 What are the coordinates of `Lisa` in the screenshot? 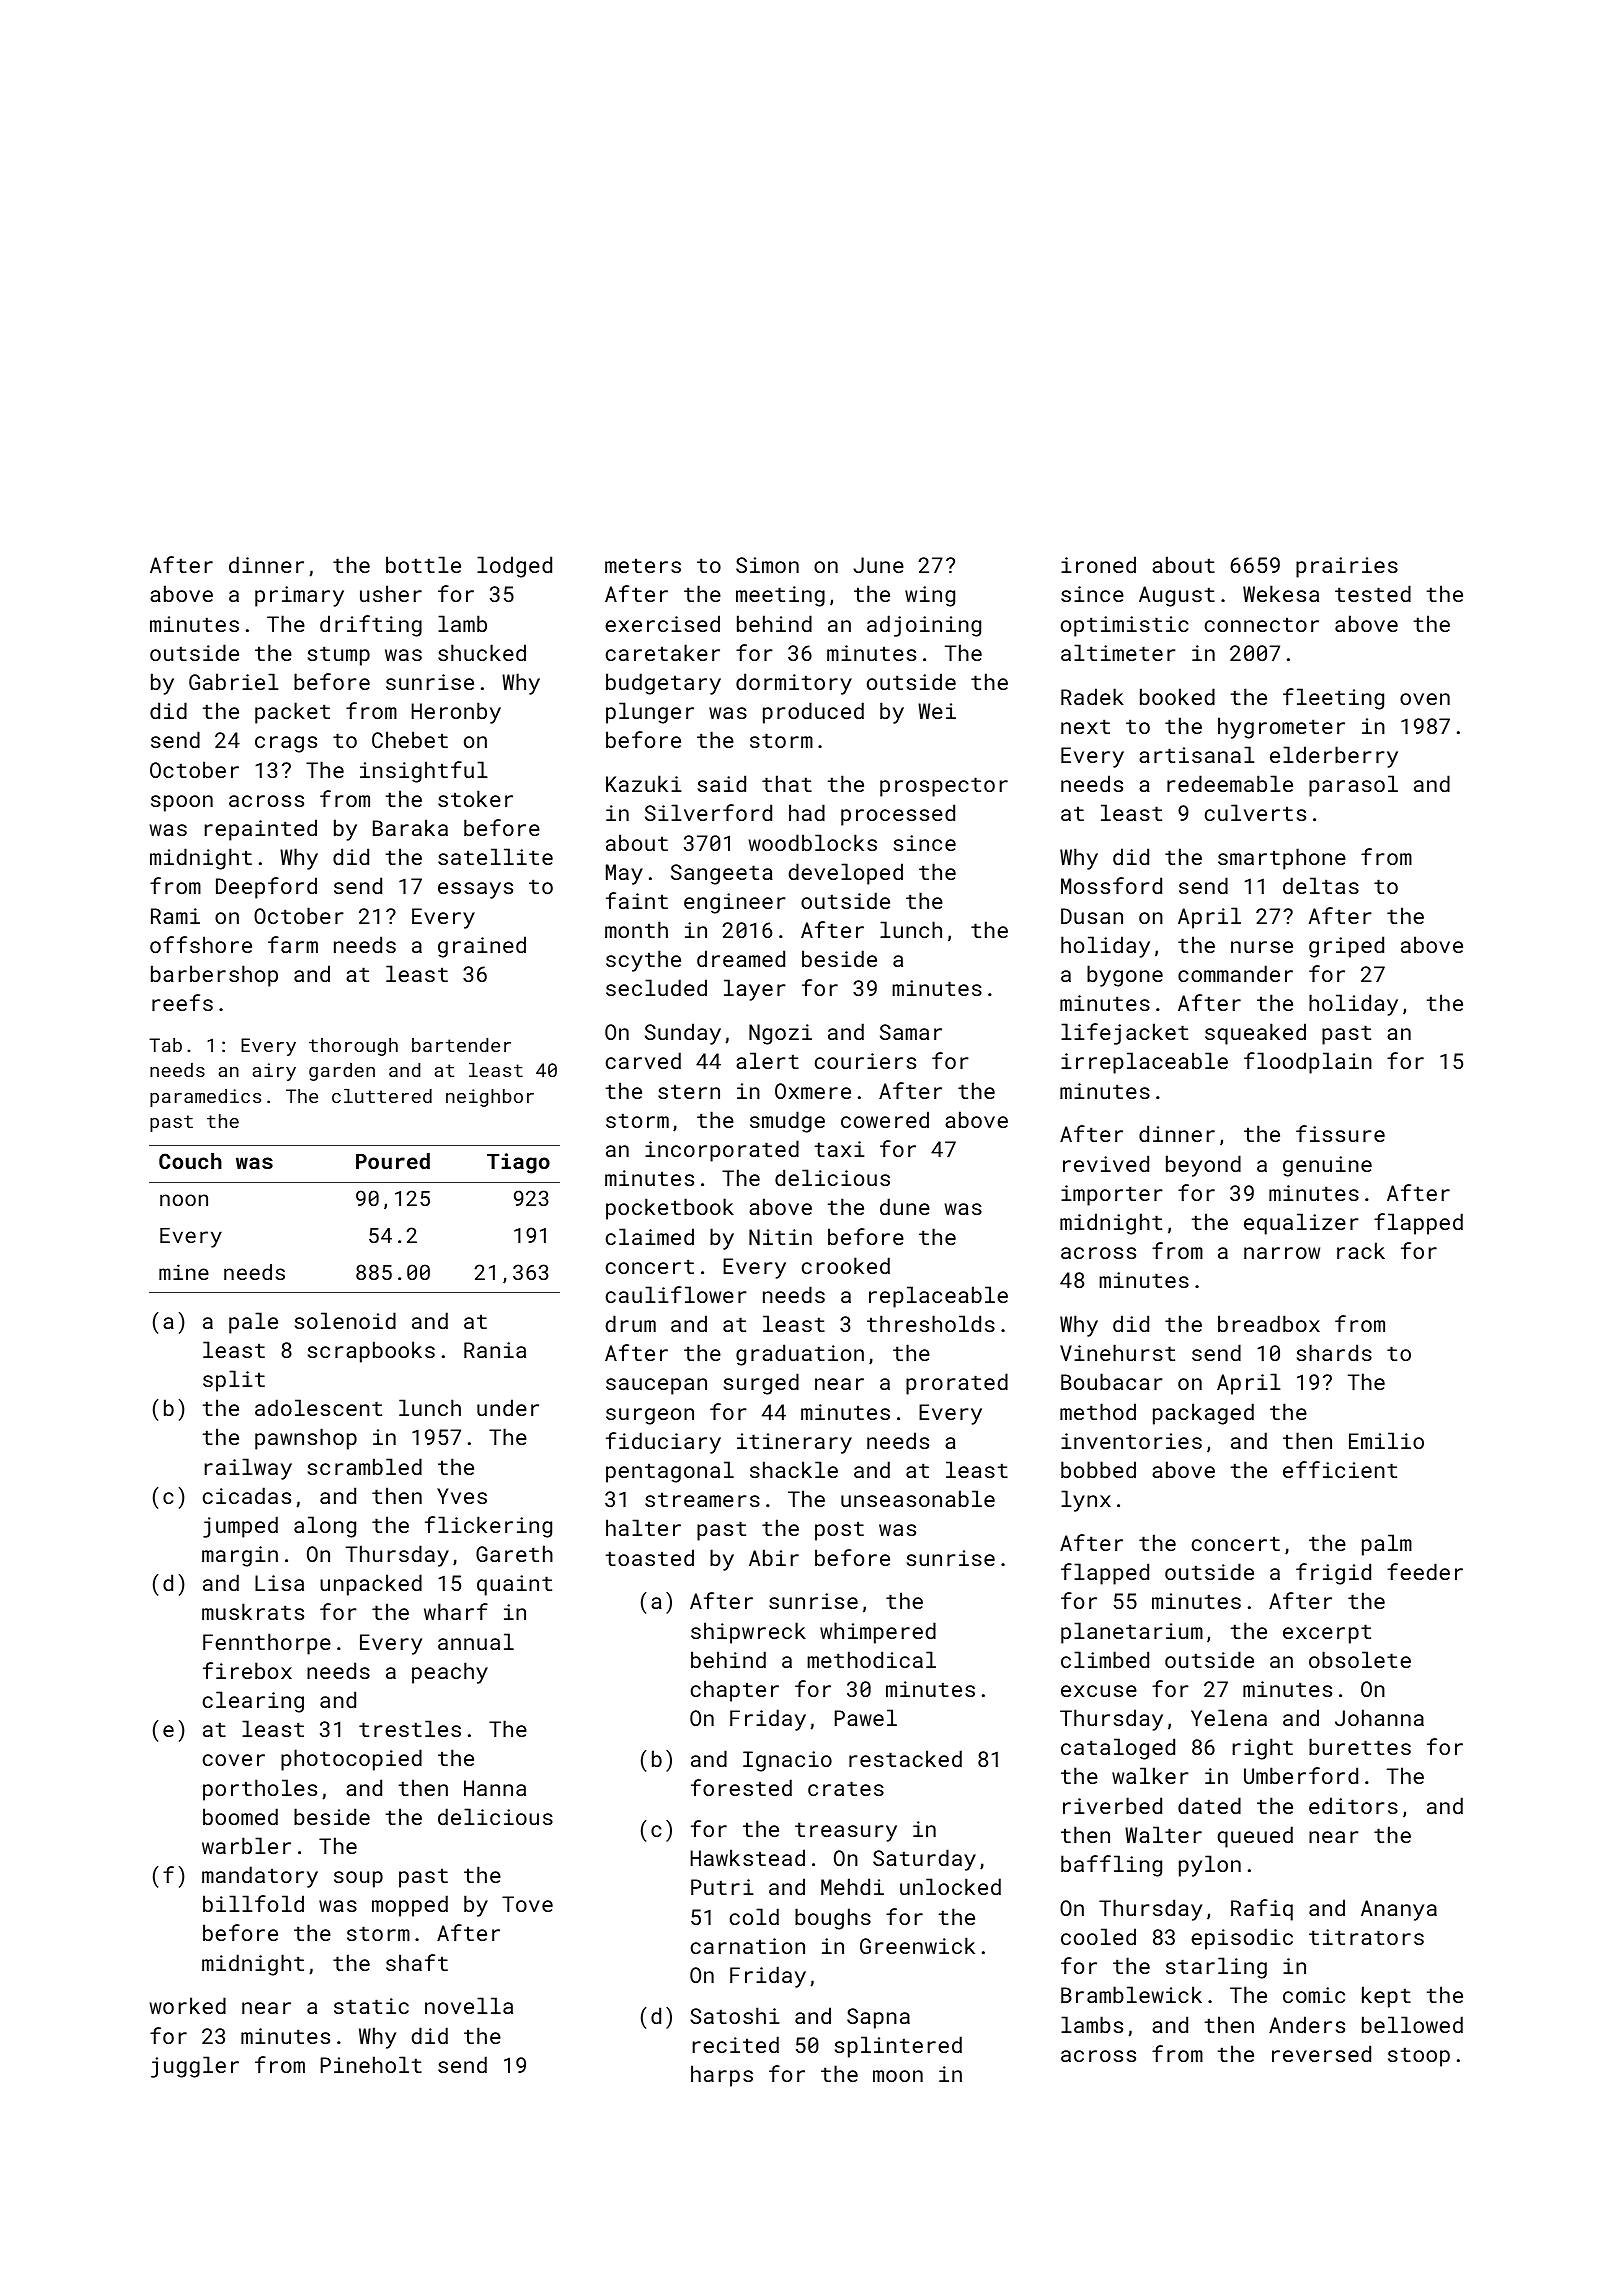 It's located at (279, 1583).
